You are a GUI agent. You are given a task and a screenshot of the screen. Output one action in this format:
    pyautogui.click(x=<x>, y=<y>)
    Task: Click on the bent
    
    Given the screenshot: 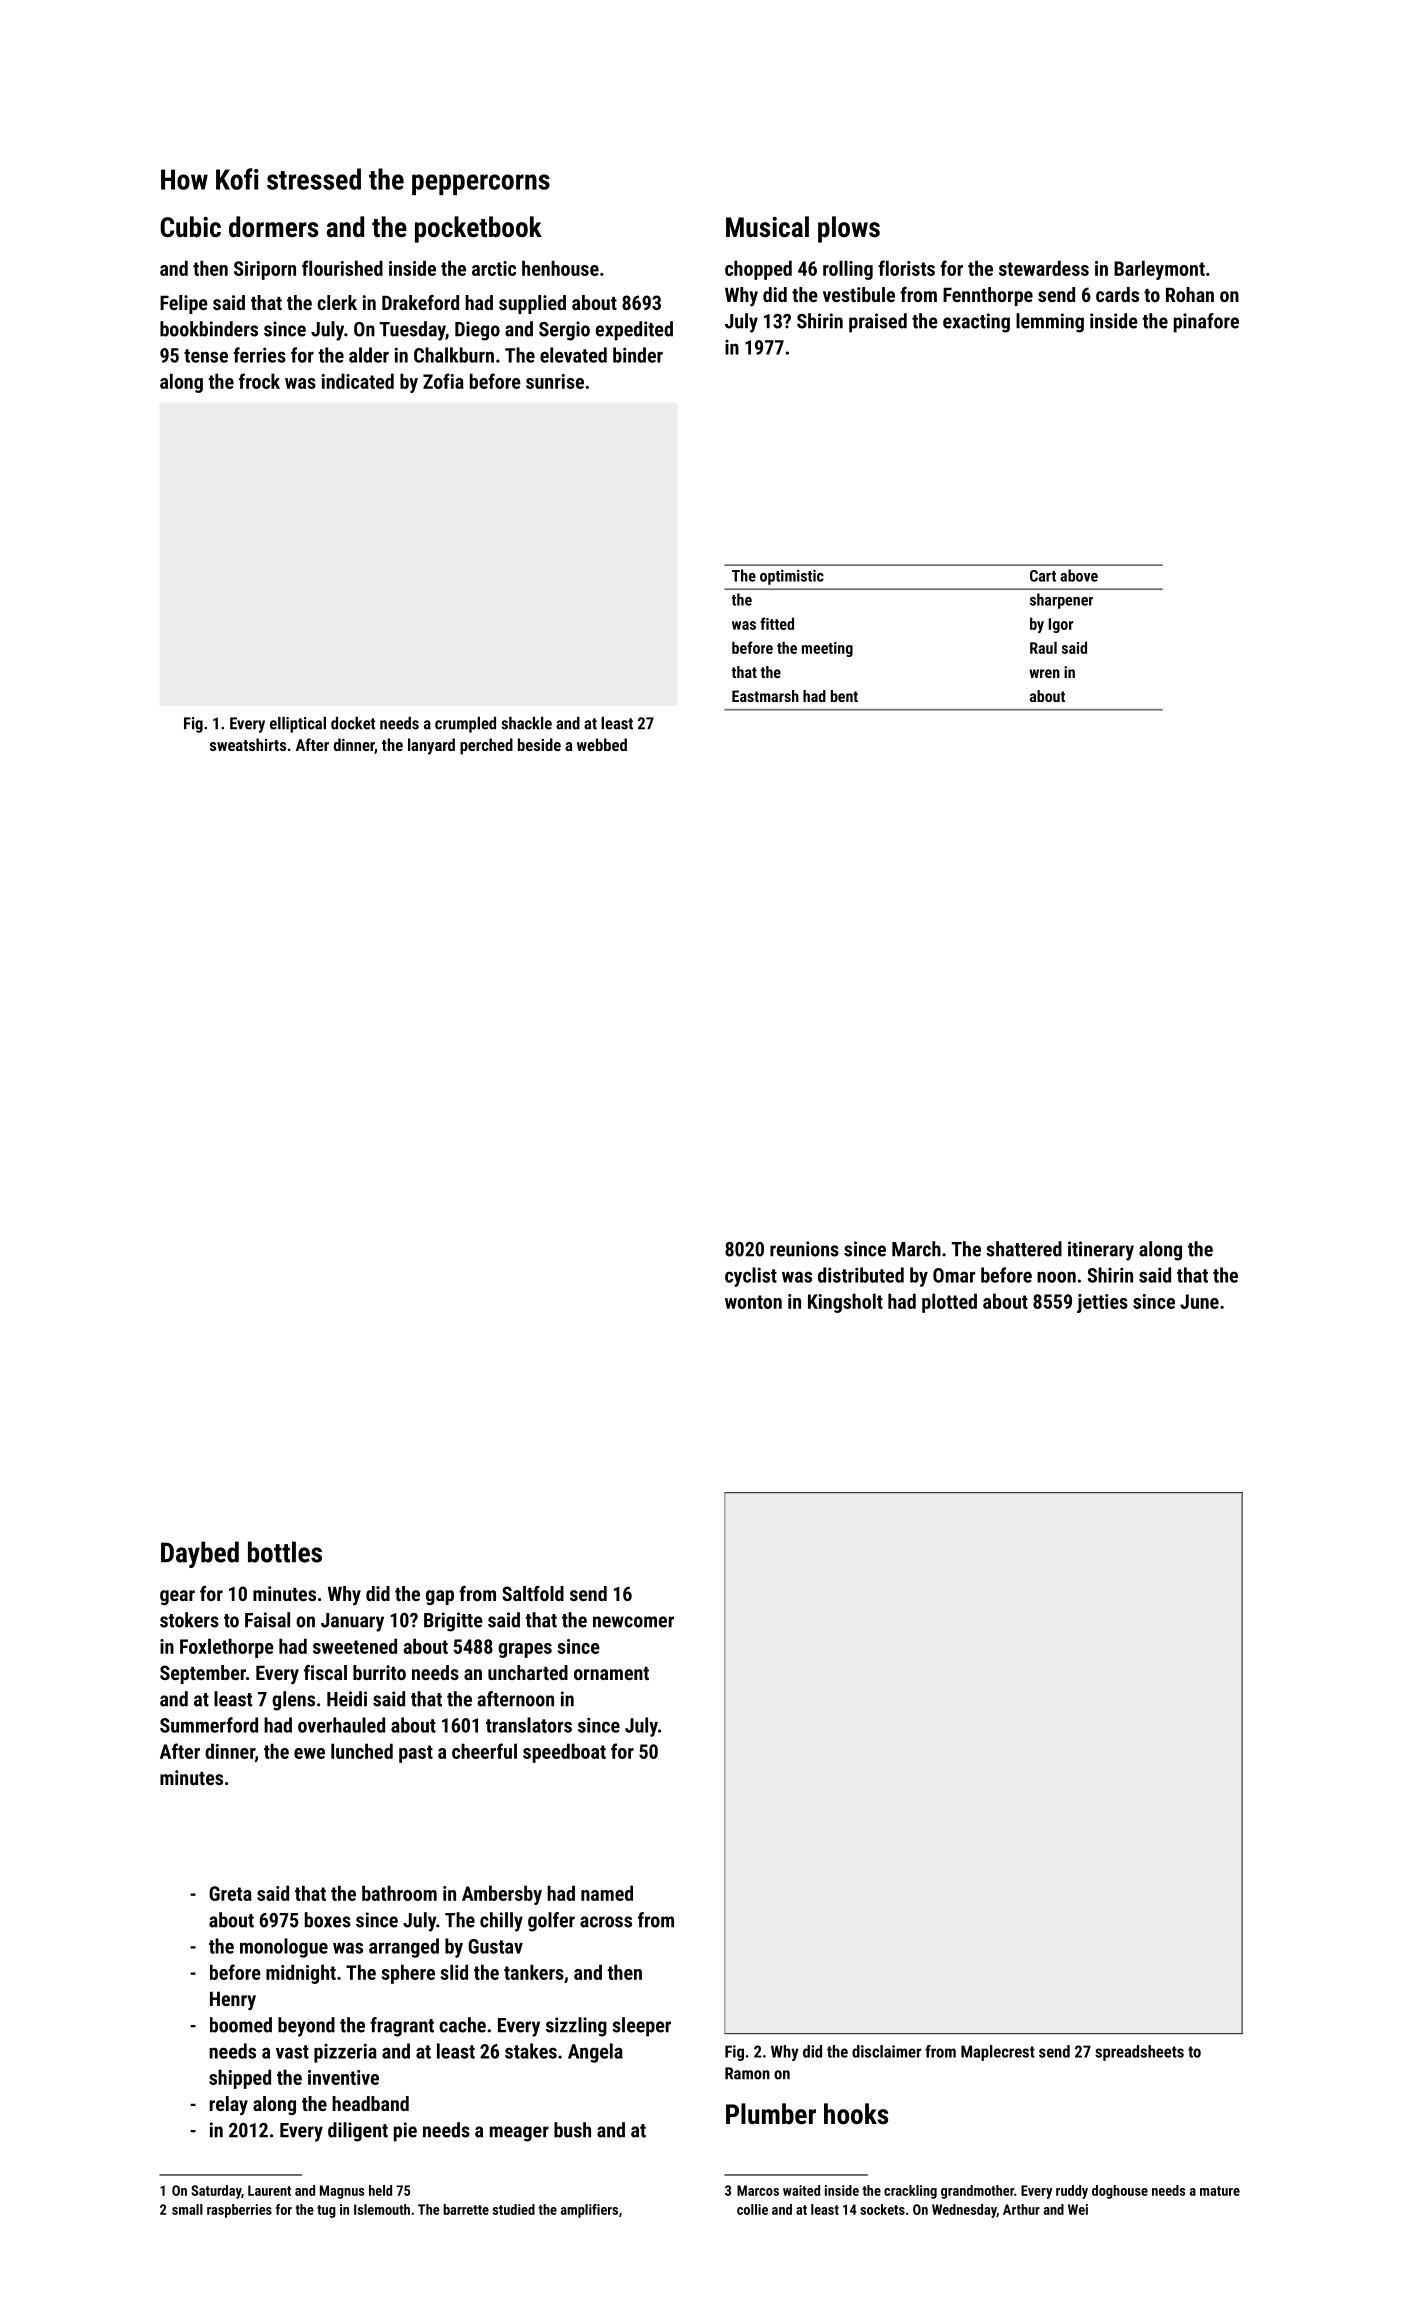 What is the action you would take?
    pyautogui.click(x=844, y=696)
